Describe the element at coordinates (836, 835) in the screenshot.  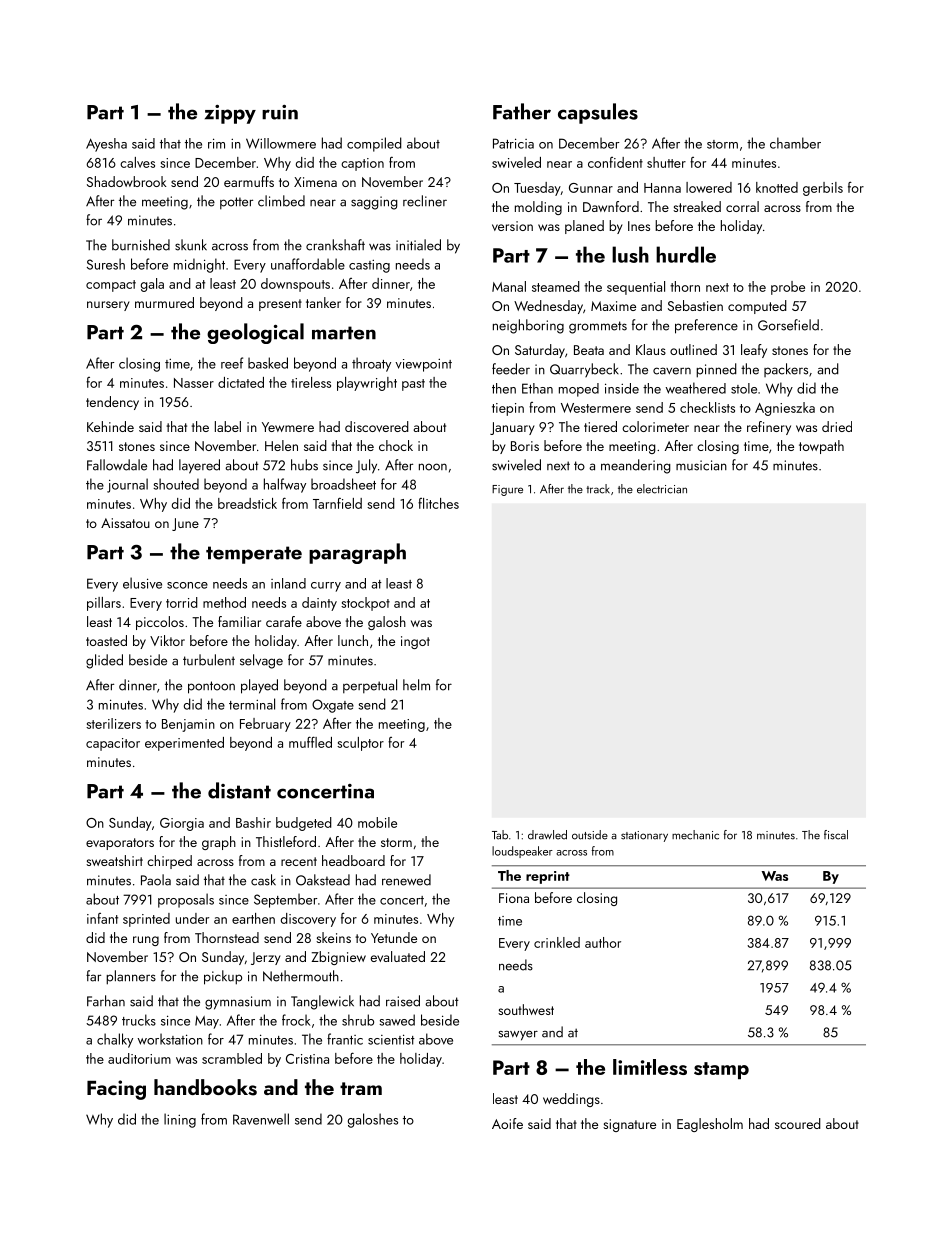
I see `fiscal` at that location.
